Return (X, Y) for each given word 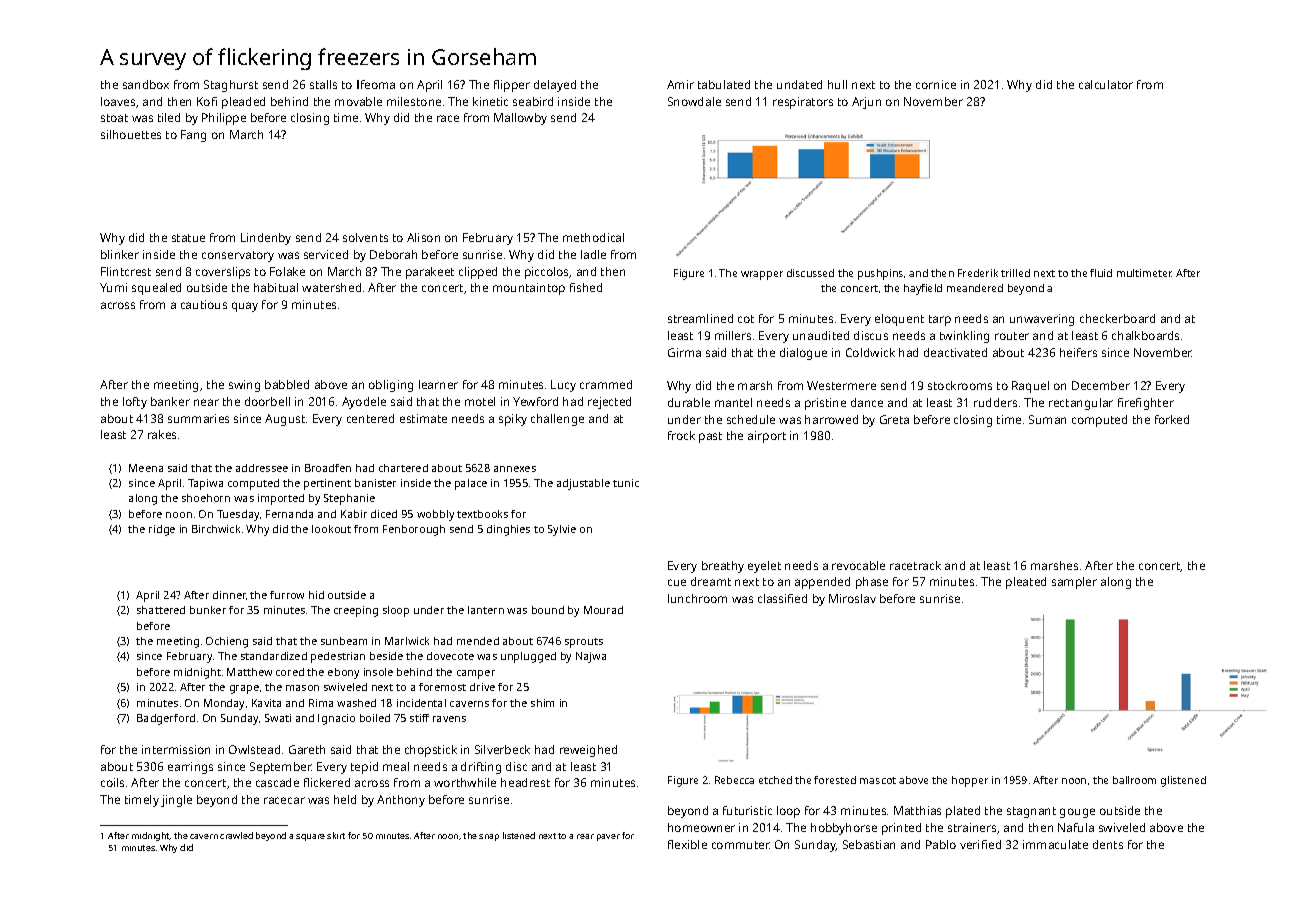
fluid (1101, 273)
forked (1172, 419)
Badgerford (166, 719)
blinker (120, 254)
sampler (1074, 583)
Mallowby (520, 119)
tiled (169, 117)
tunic (626, 483)
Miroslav (852, 598)
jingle (176, 801)
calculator (1106, 84)
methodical (593, 237)
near (206, 402)
